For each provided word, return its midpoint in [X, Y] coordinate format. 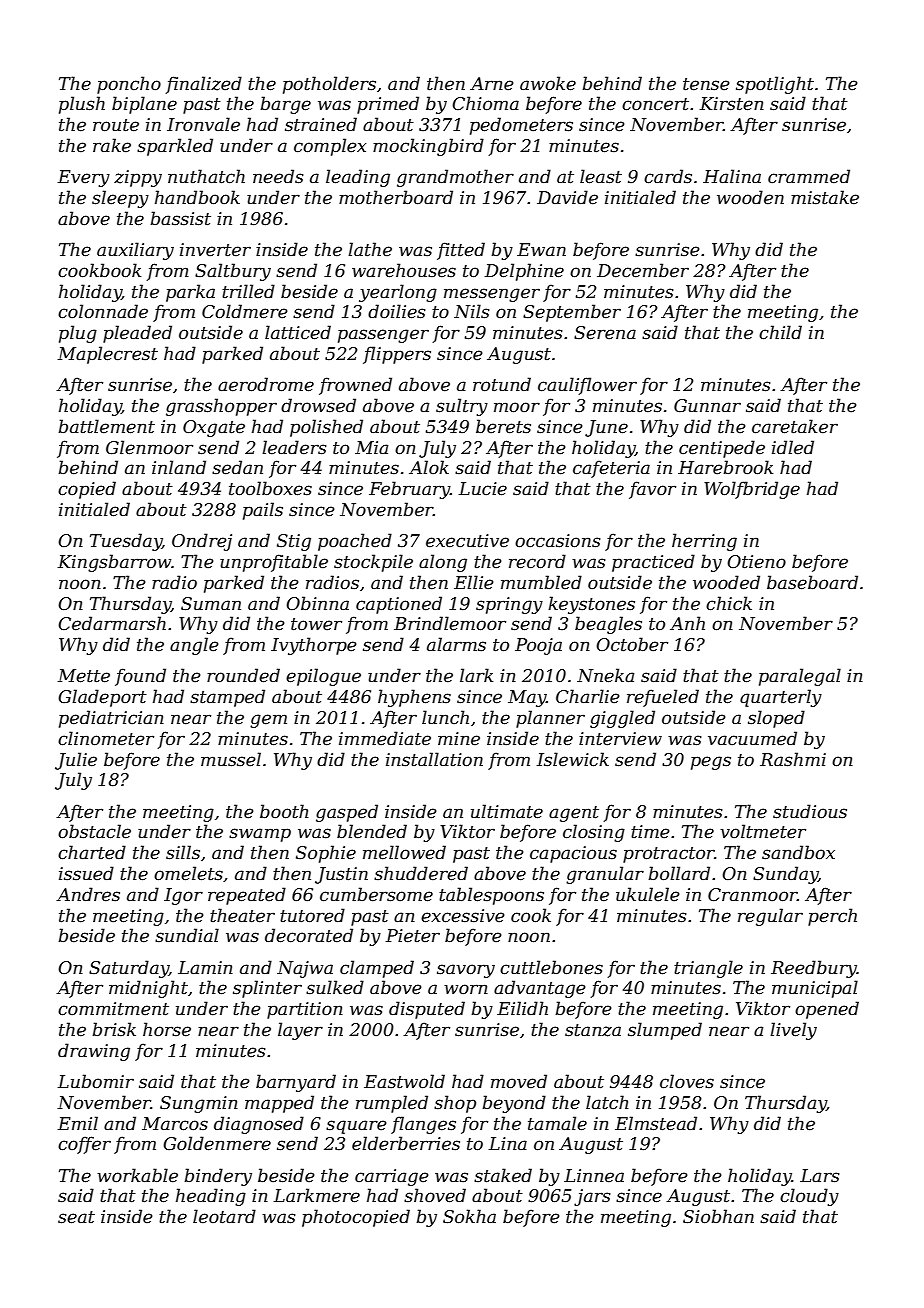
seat [76, 1217]
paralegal [800, 677]
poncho [129, 85]
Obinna [317, 603]
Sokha [469, 1216]
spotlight [775, 85]
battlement [106, 426]
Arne [492, 83]
